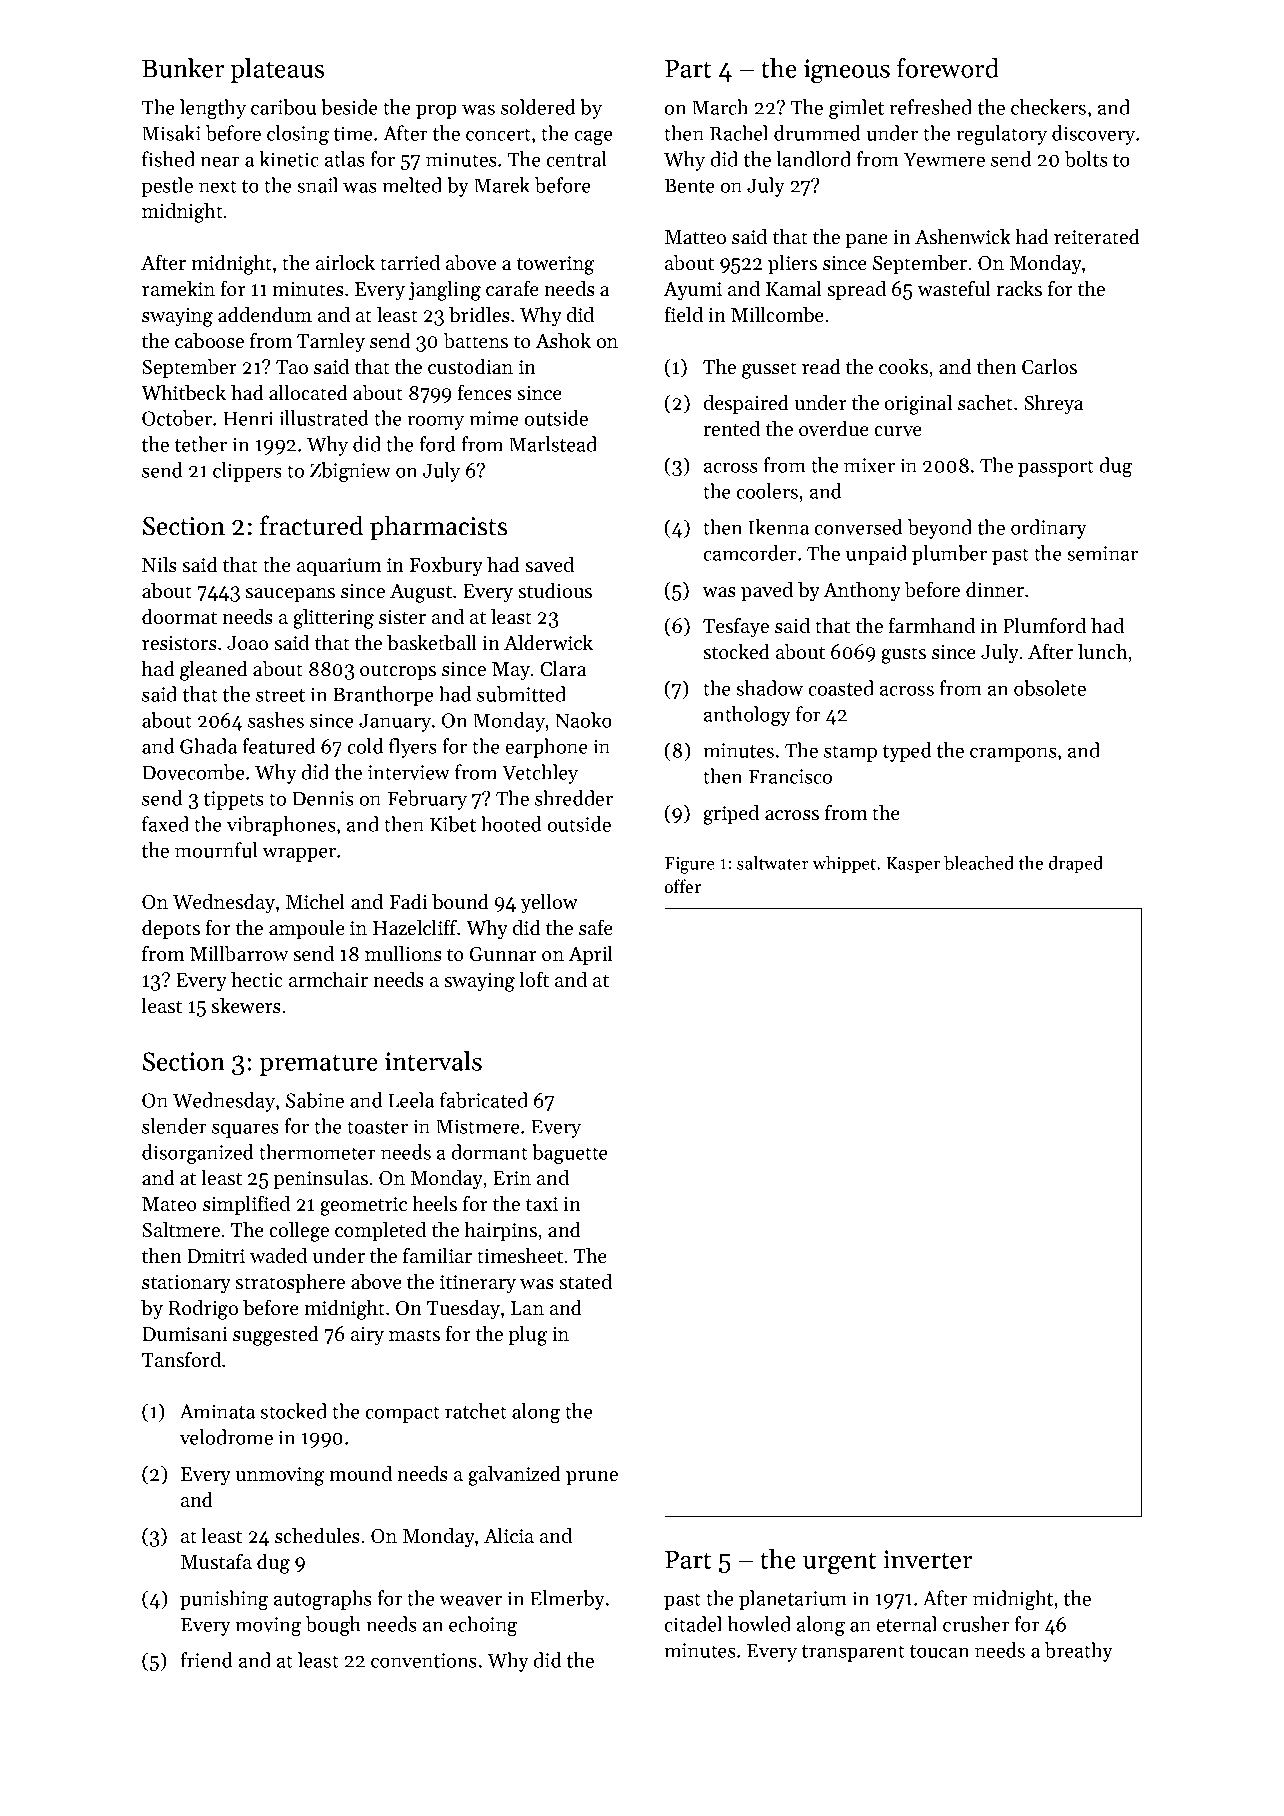 The image size is (1284, 1816). I want to click on inverter, so click(927, 1559).
